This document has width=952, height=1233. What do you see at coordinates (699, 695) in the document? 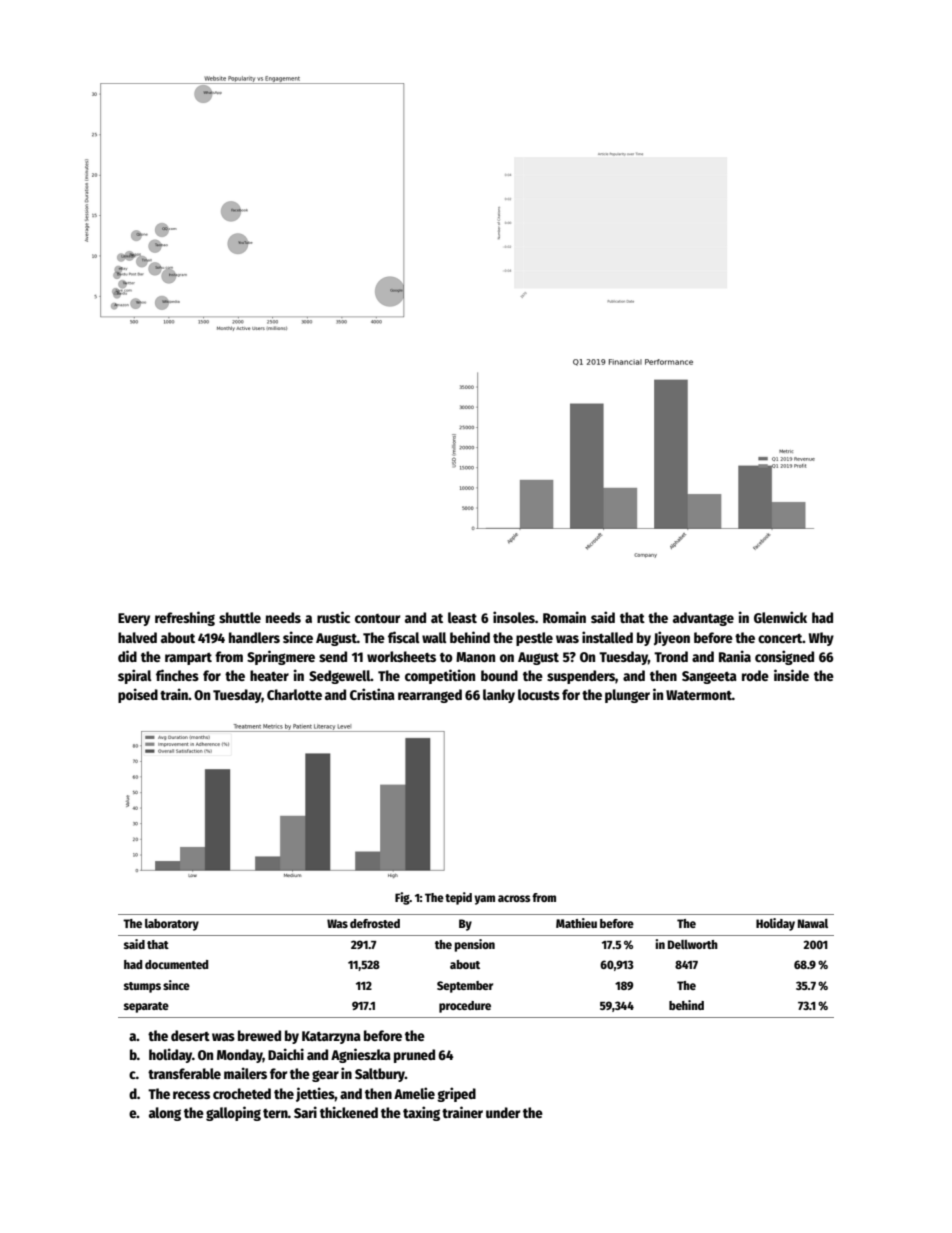
I see `Watermont` at bounding box center [699, 695].
